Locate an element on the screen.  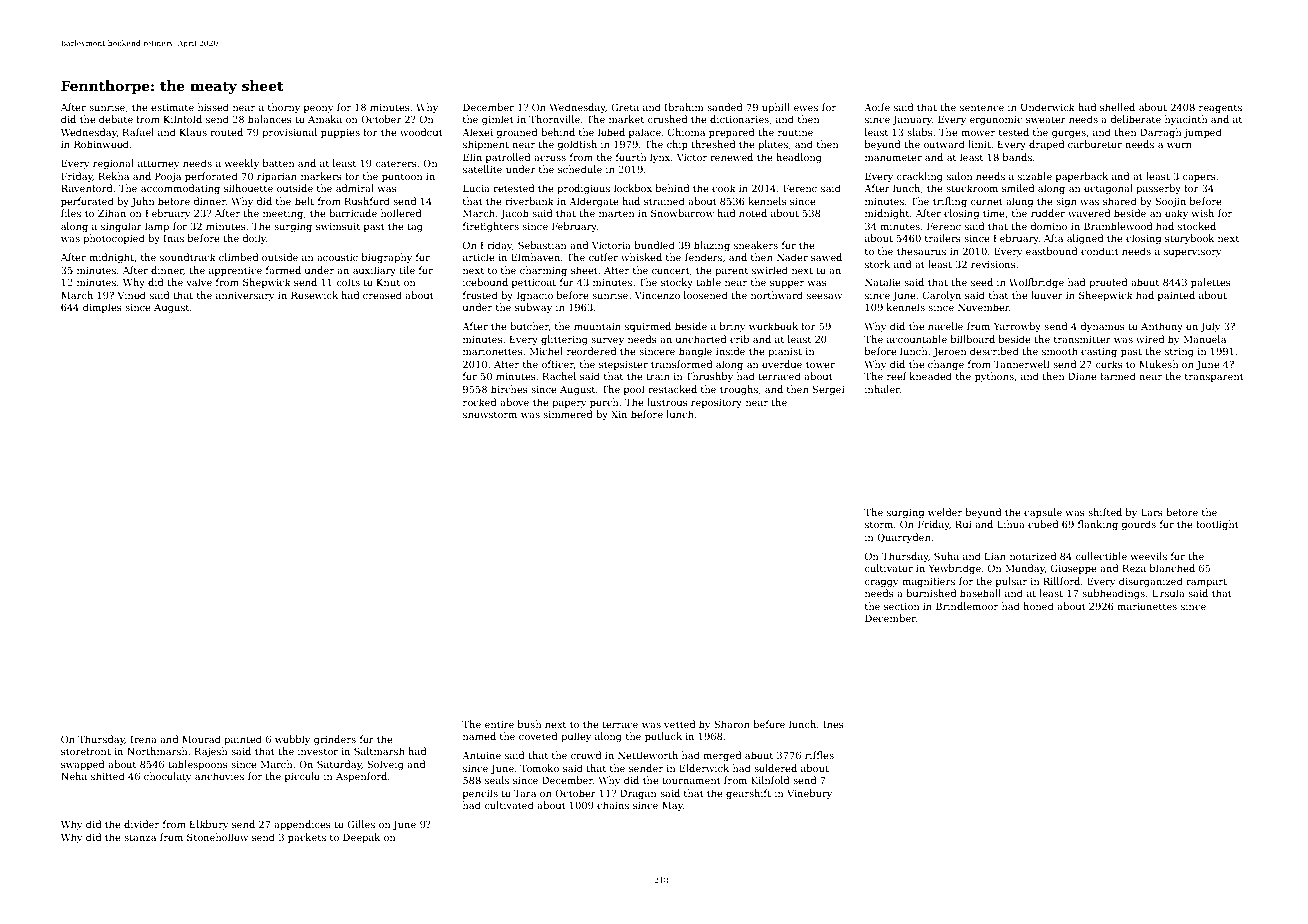
Deepak is located at coordinates (361, 838).
